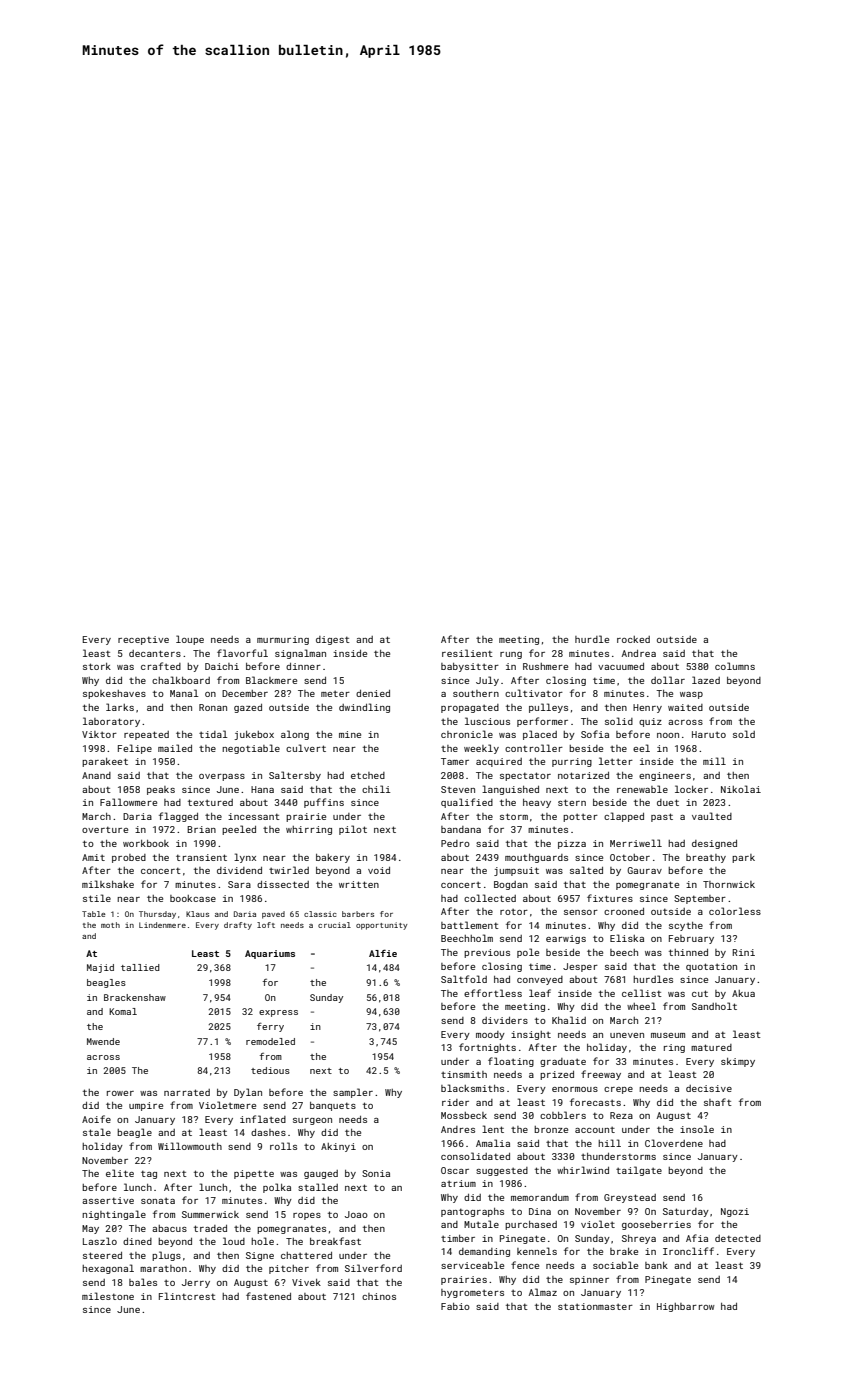 The width and height of the page is (849, 1400). Describe the element at coordinates (190, 1146) in the page. I see `Willowmouth` at that location.
